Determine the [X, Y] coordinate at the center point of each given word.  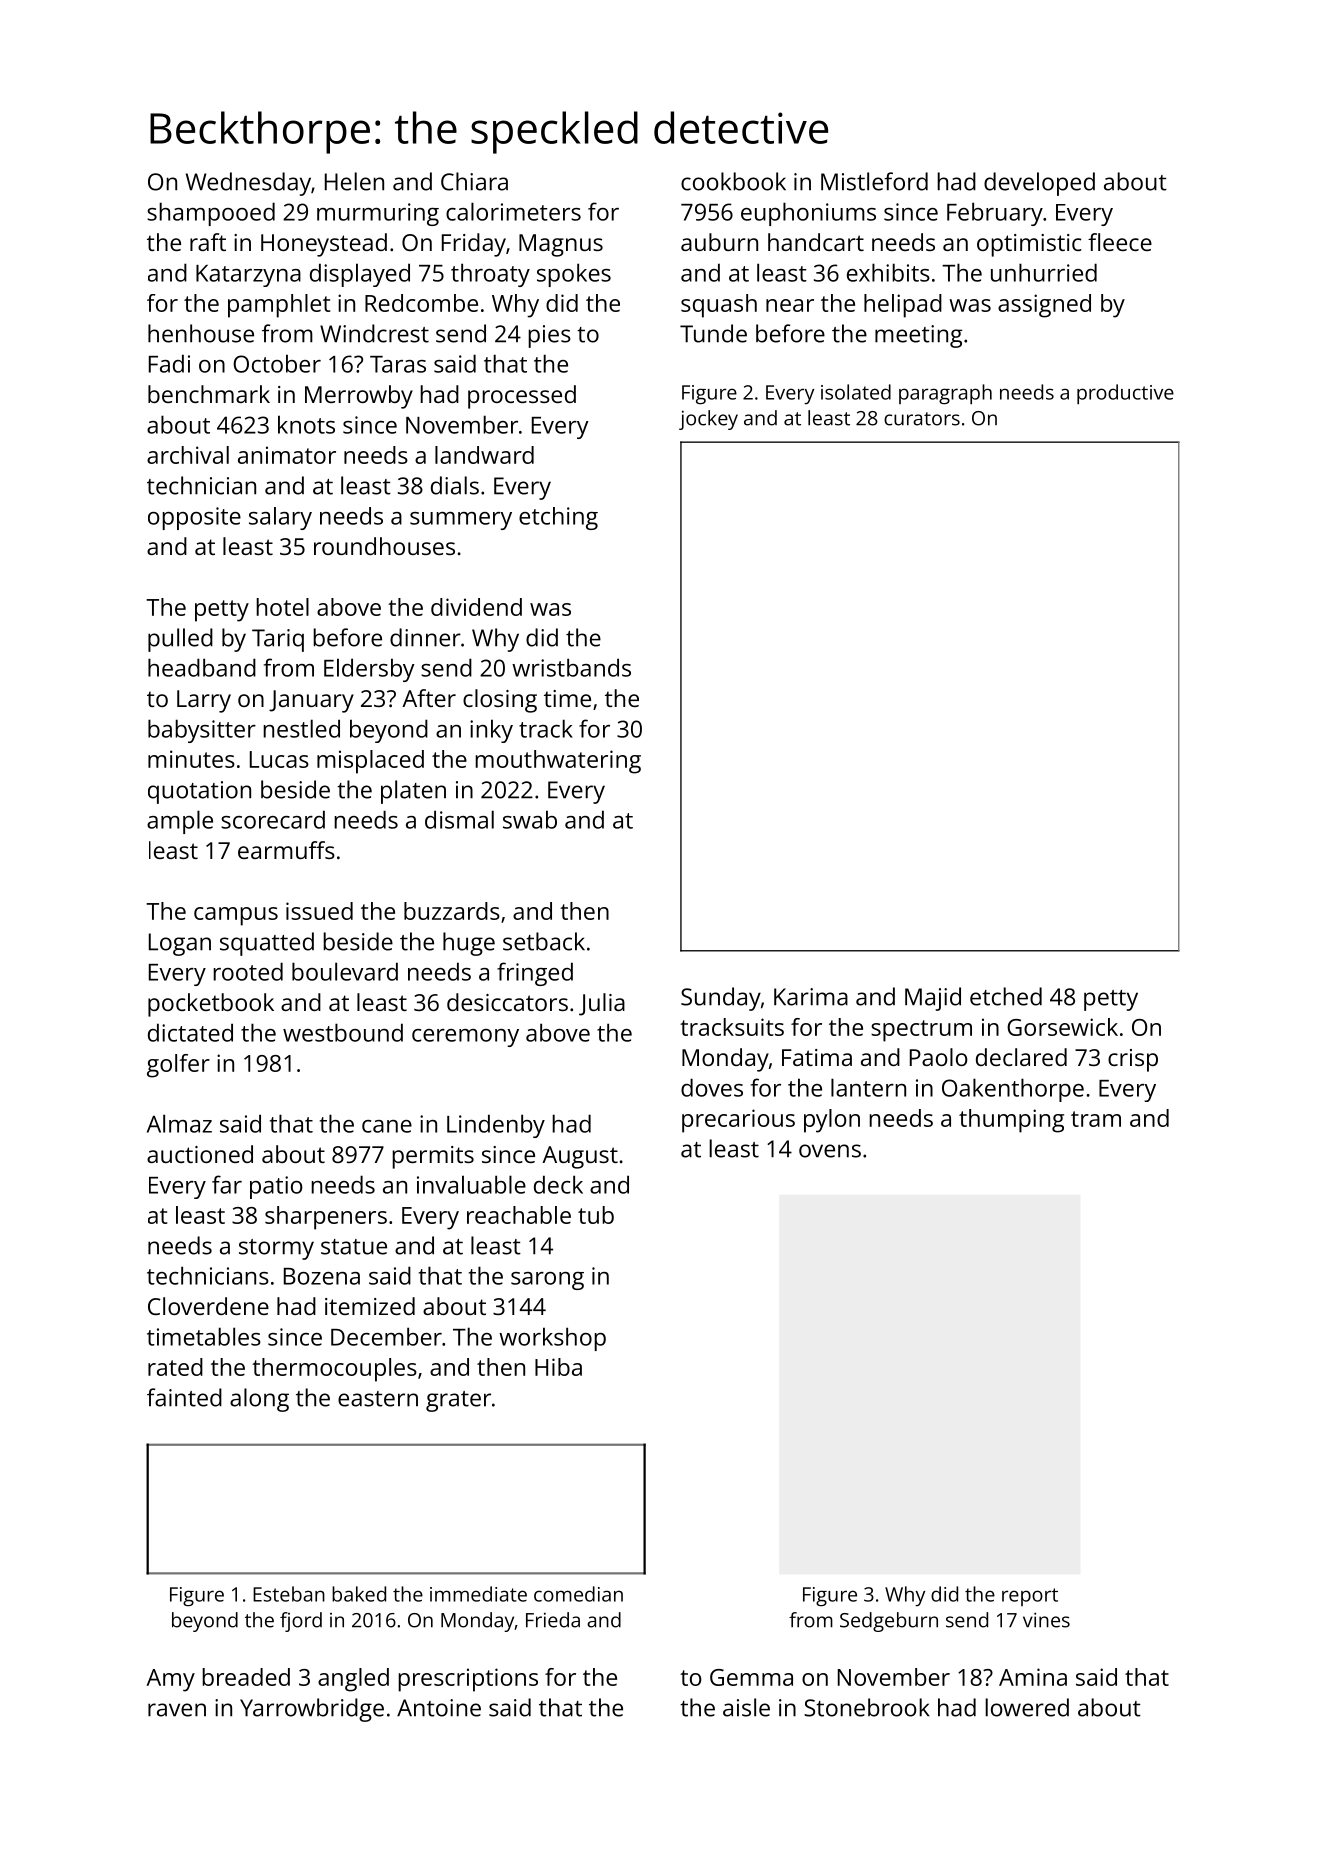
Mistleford [874, 181]
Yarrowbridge [312, 1710]
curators [922, 419]
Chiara [474, 181]
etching [558, 518]
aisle [746, 1707]
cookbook [733, 181]
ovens [830, 1151]
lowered [1027, 1707]
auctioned [200, 1154]
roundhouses [384, 546]
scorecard [273, 819]
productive [1125, 394]
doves [712, 1087]
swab [530, 819]
